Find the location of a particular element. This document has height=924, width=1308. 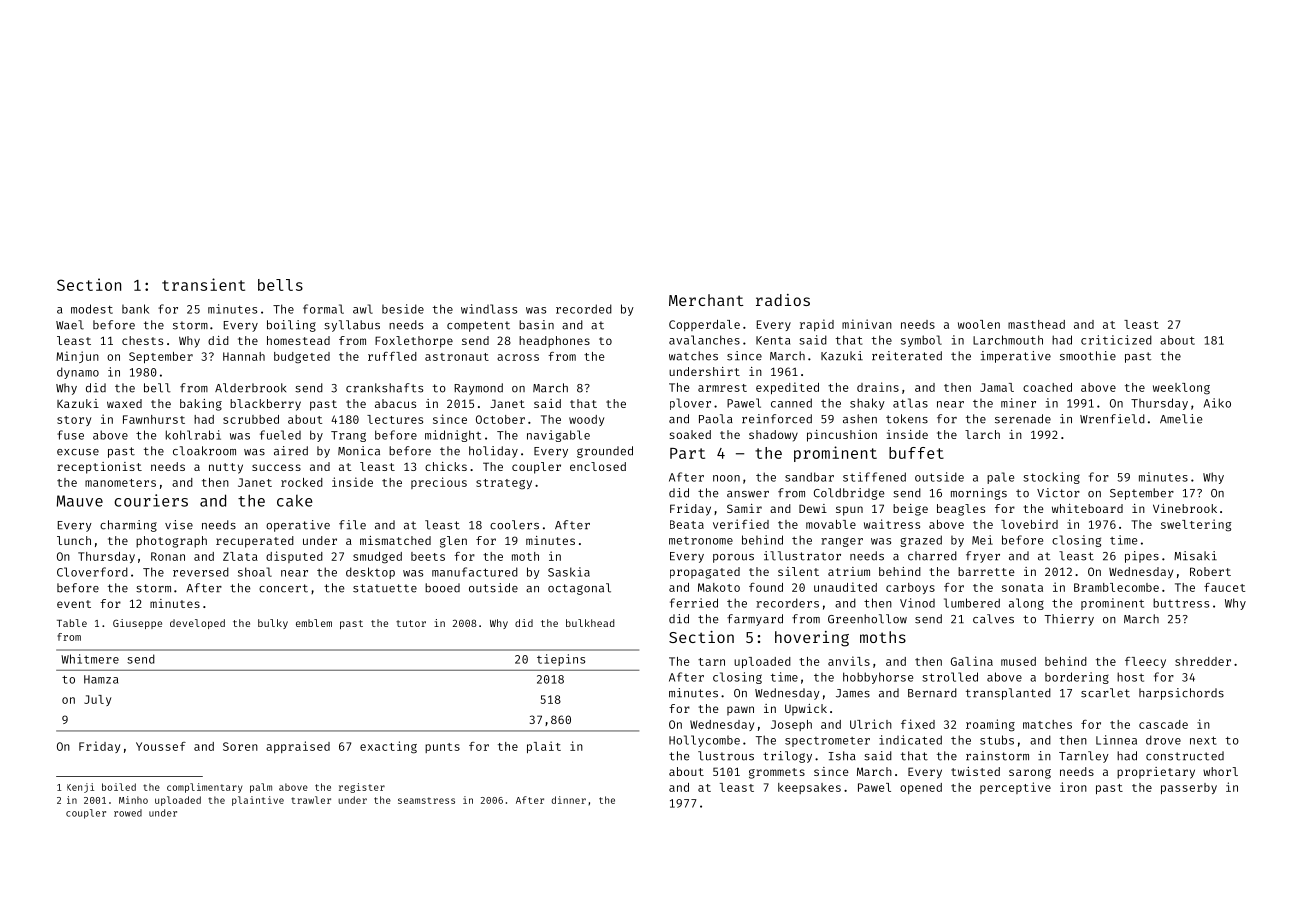

Cloverford is located at coordinates (92, 572).
